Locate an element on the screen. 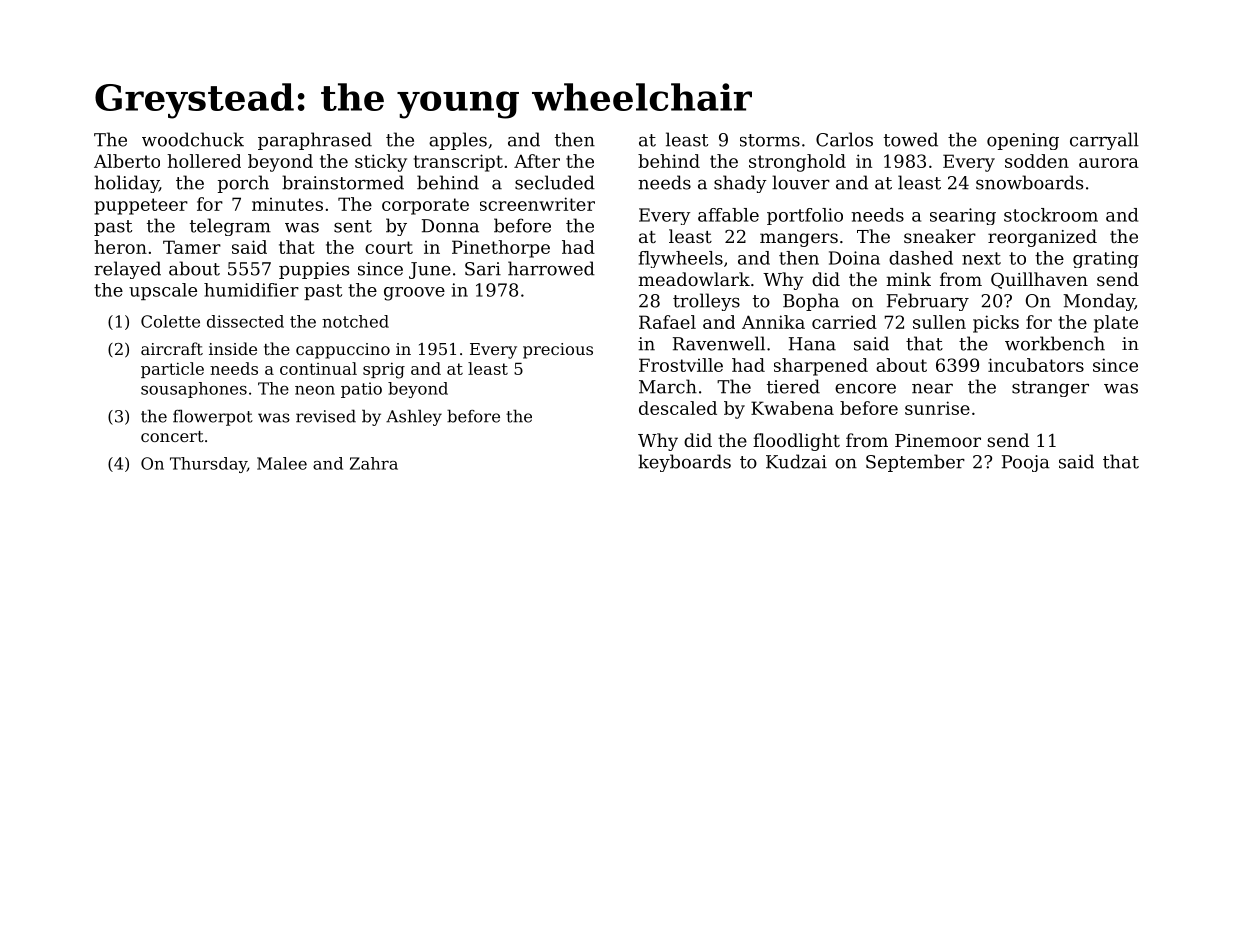 The image size is (1233, 952). screenwriter is located at coordinates (537, 204).
